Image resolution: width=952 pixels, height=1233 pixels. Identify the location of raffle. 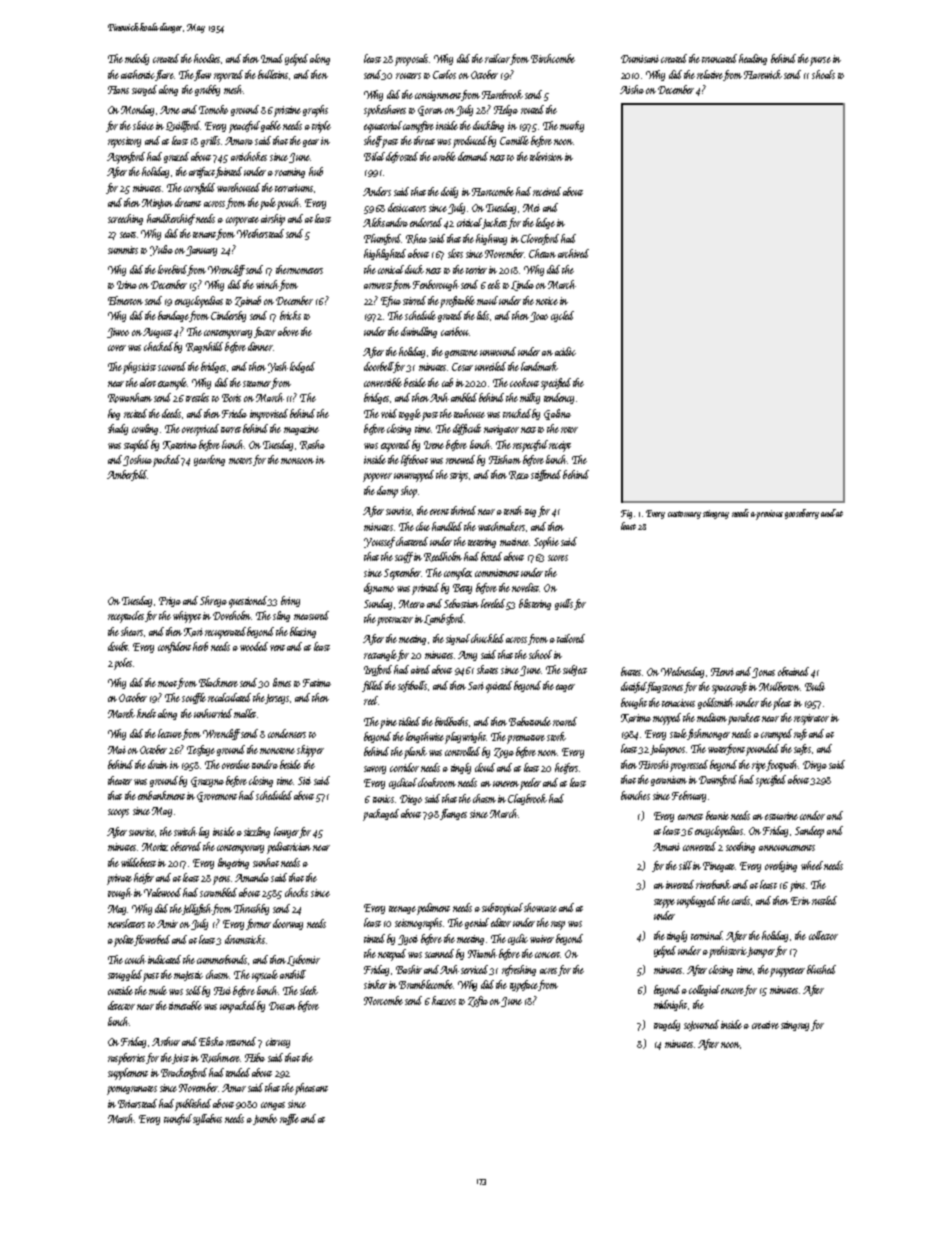
(289, 1119).
